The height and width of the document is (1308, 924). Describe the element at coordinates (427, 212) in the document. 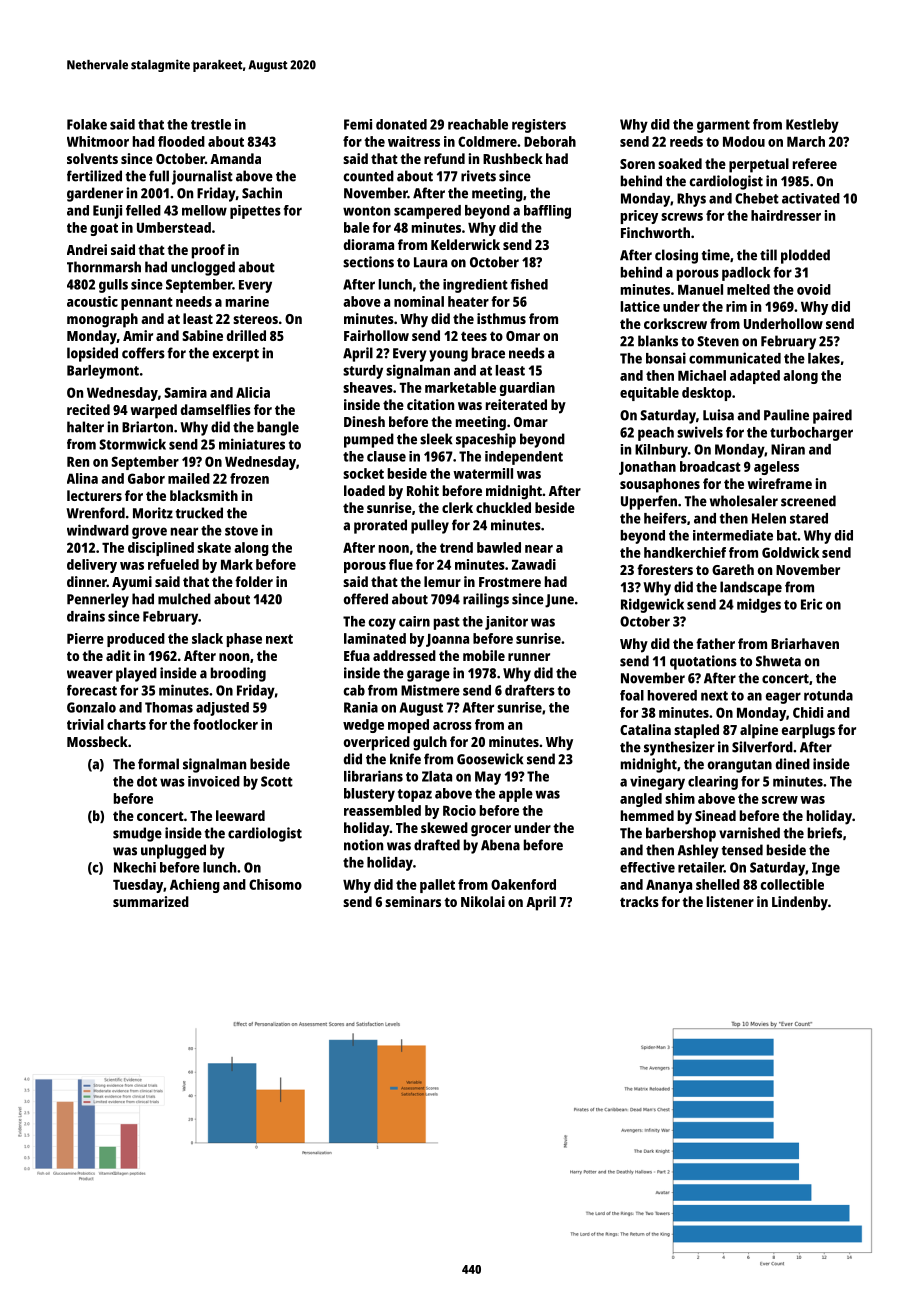

I see `scampered` at that location.
